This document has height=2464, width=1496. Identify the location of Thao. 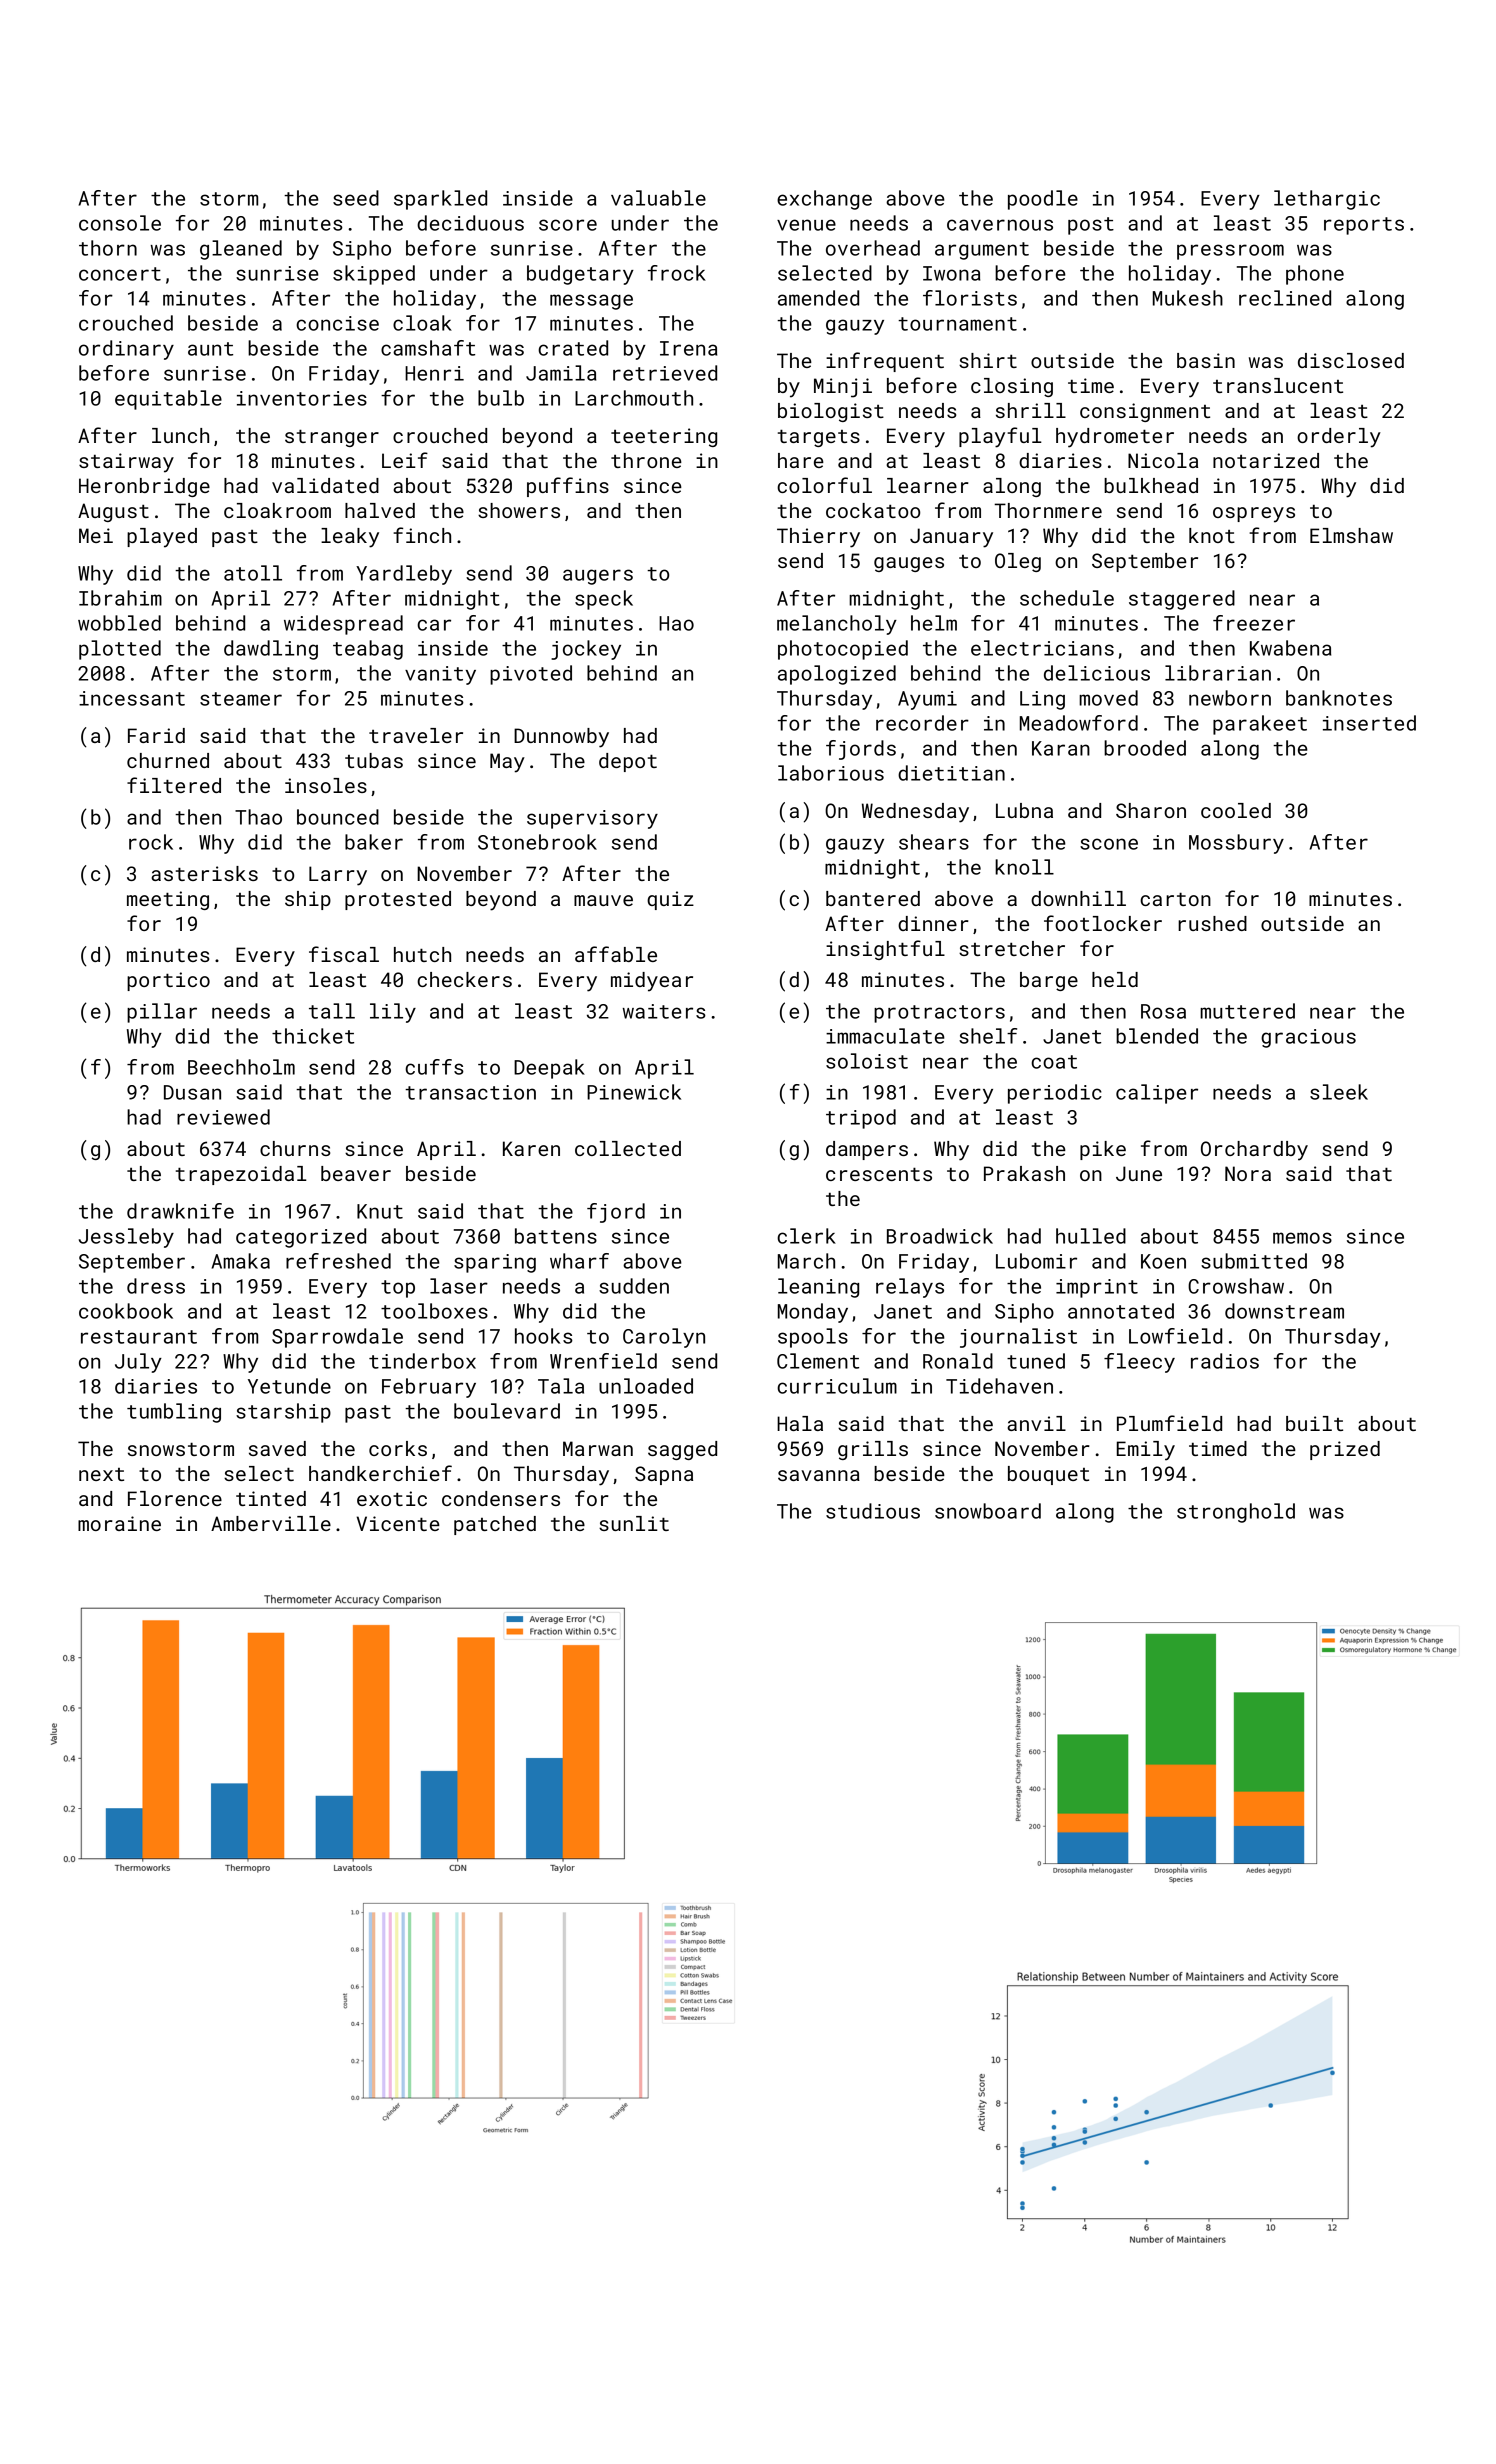
(258, 817).
